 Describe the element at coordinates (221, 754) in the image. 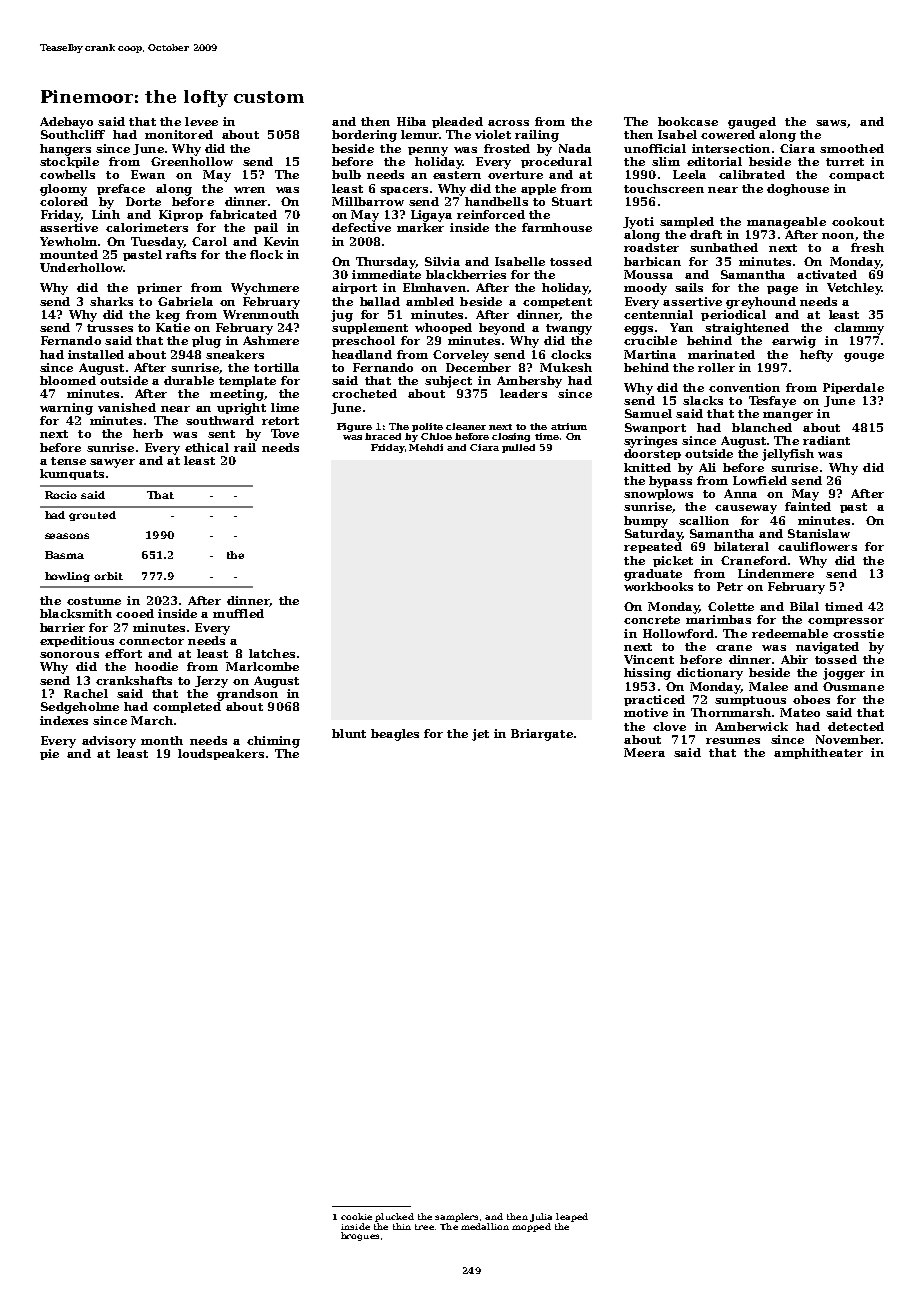

I see `loudspeakers` at that location.
